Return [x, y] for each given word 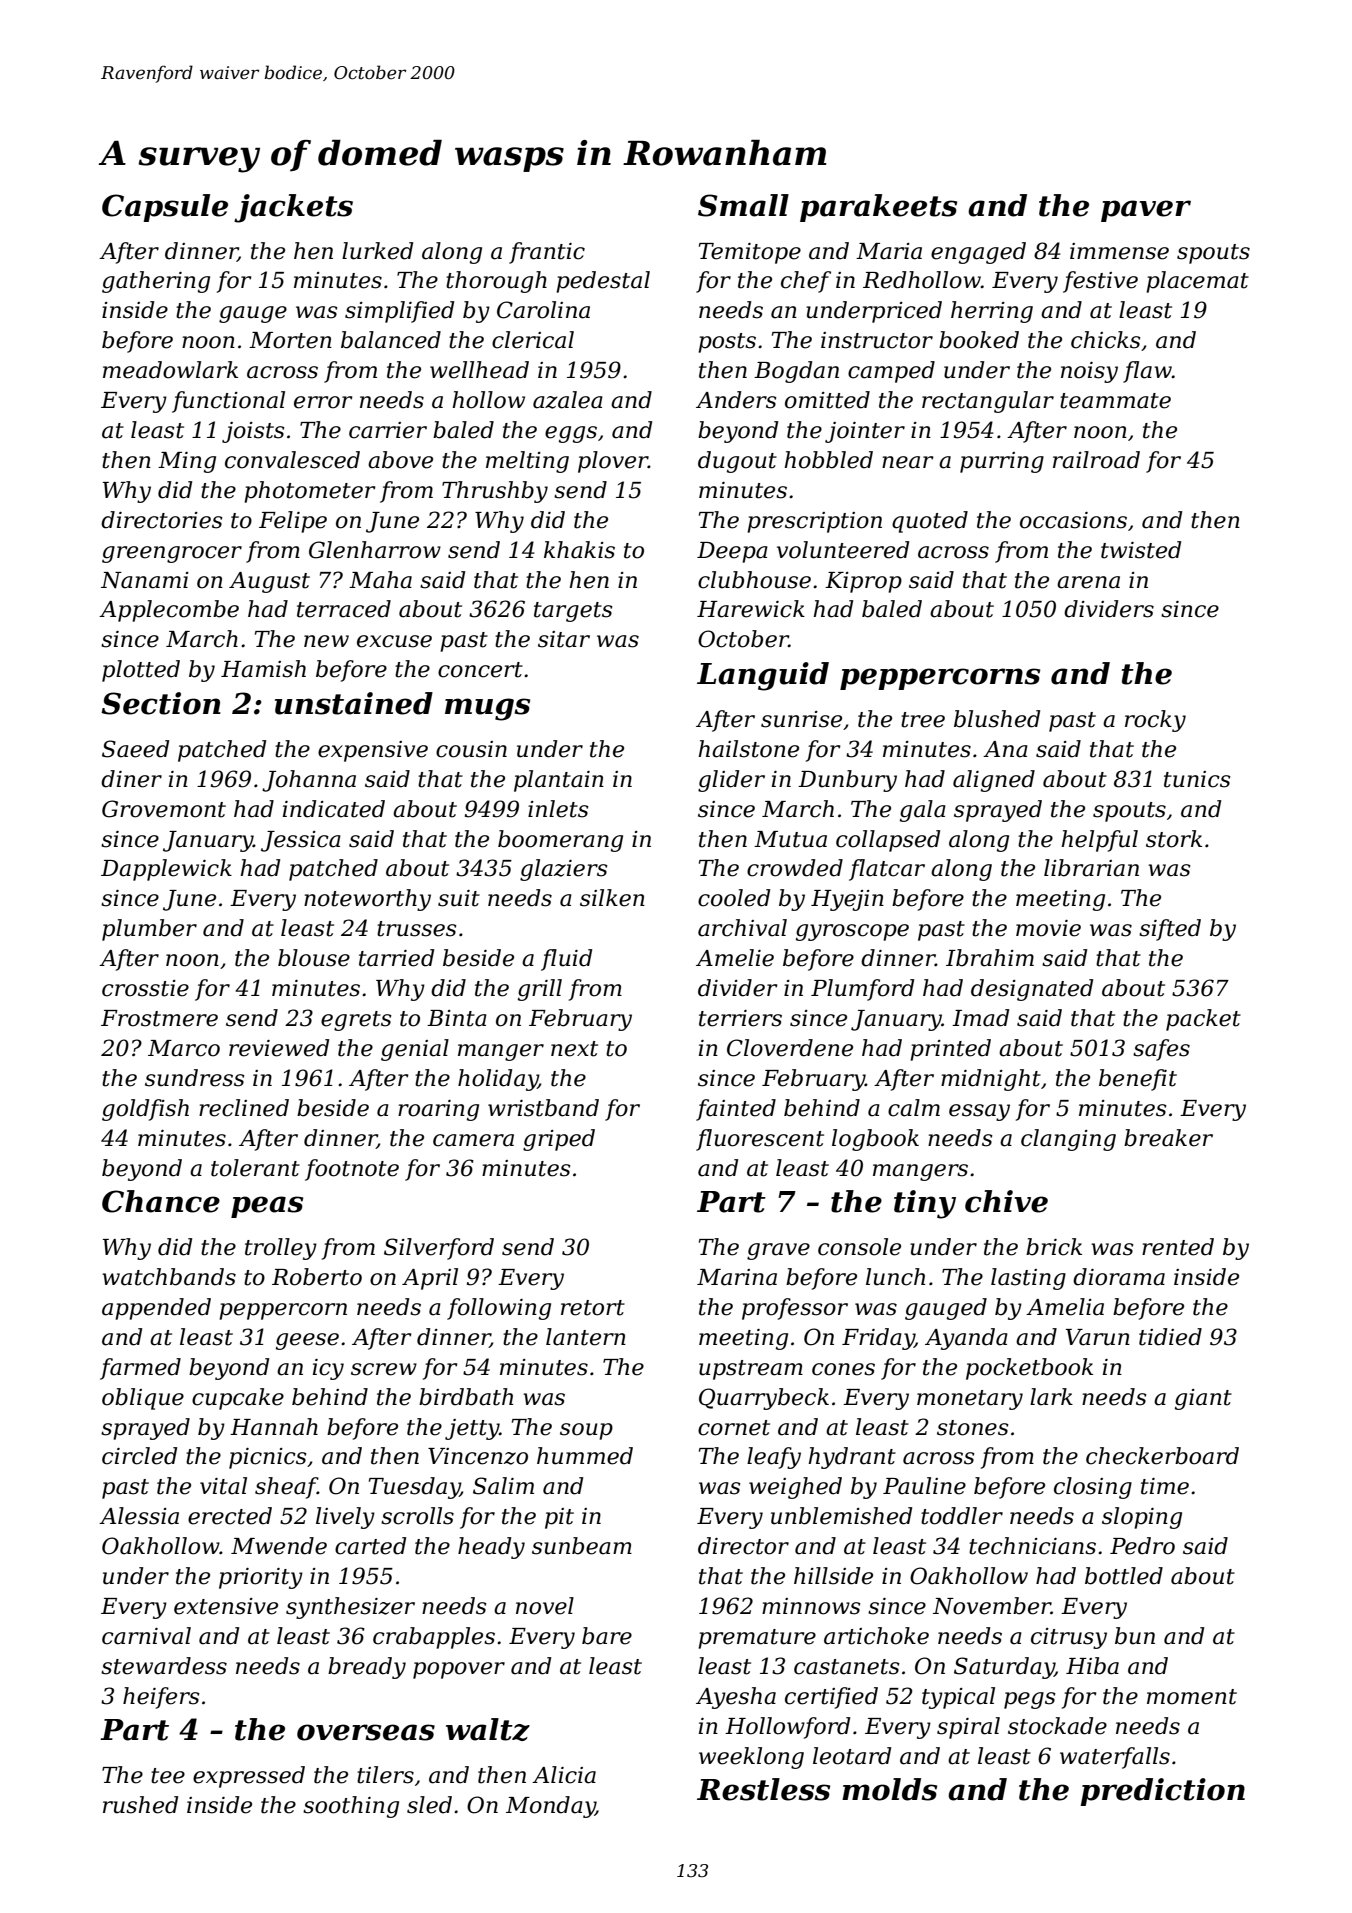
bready [367, 1668]
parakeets [878, 208]
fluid [566, 960]
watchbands [169, 1277]
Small [743, 205]
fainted [736, 1110]
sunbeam [582, 1546]
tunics [1197, 779]
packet [1203, 1020]
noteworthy [367, 900]
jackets [293, 208]
